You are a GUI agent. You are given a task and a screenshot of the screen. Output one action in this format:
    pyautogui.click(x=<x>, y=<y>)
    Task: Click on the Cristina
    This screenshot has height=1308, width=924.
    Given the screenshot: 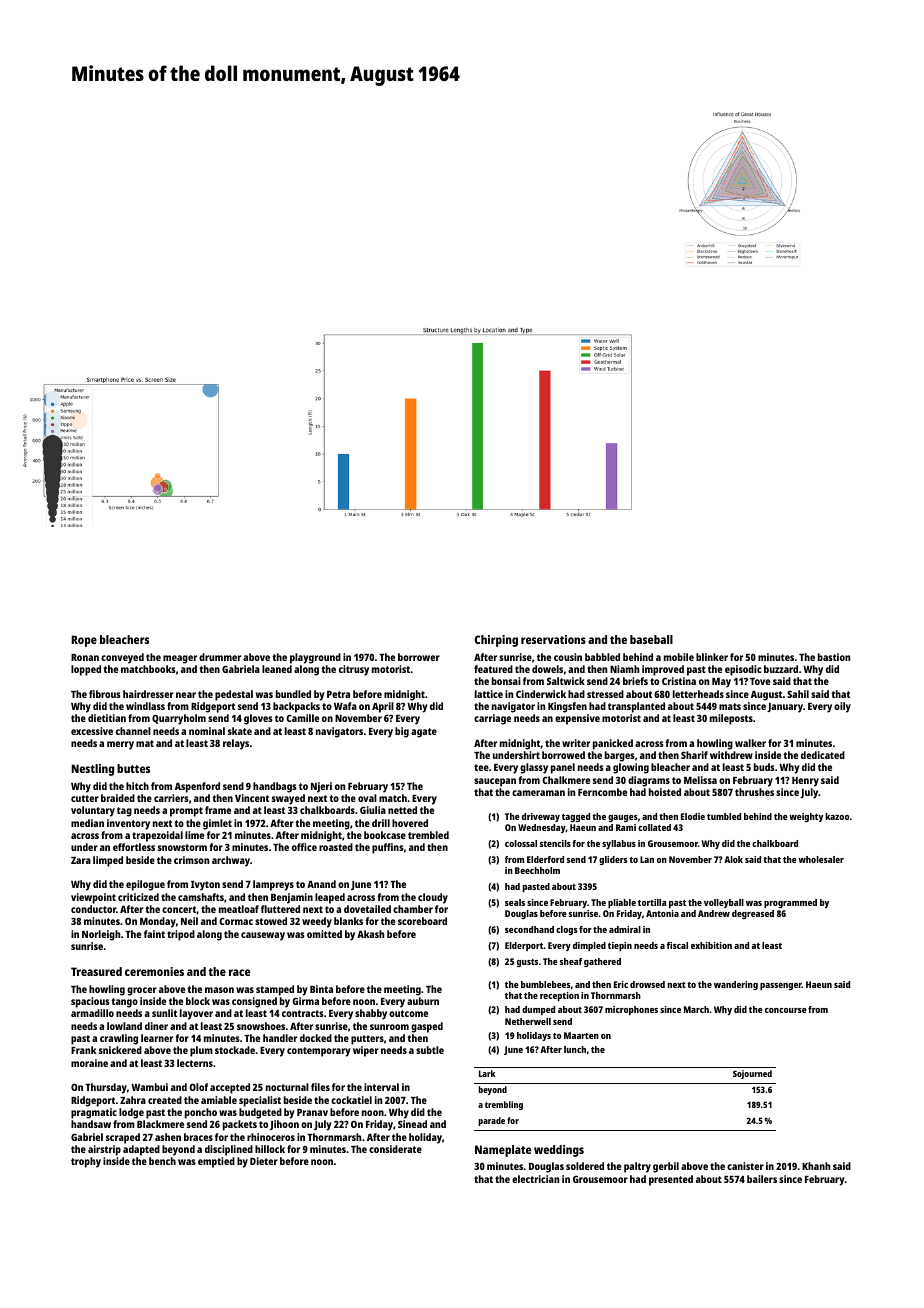 What is the action you would take?
    pyautogui.click(x=679, y=681)
